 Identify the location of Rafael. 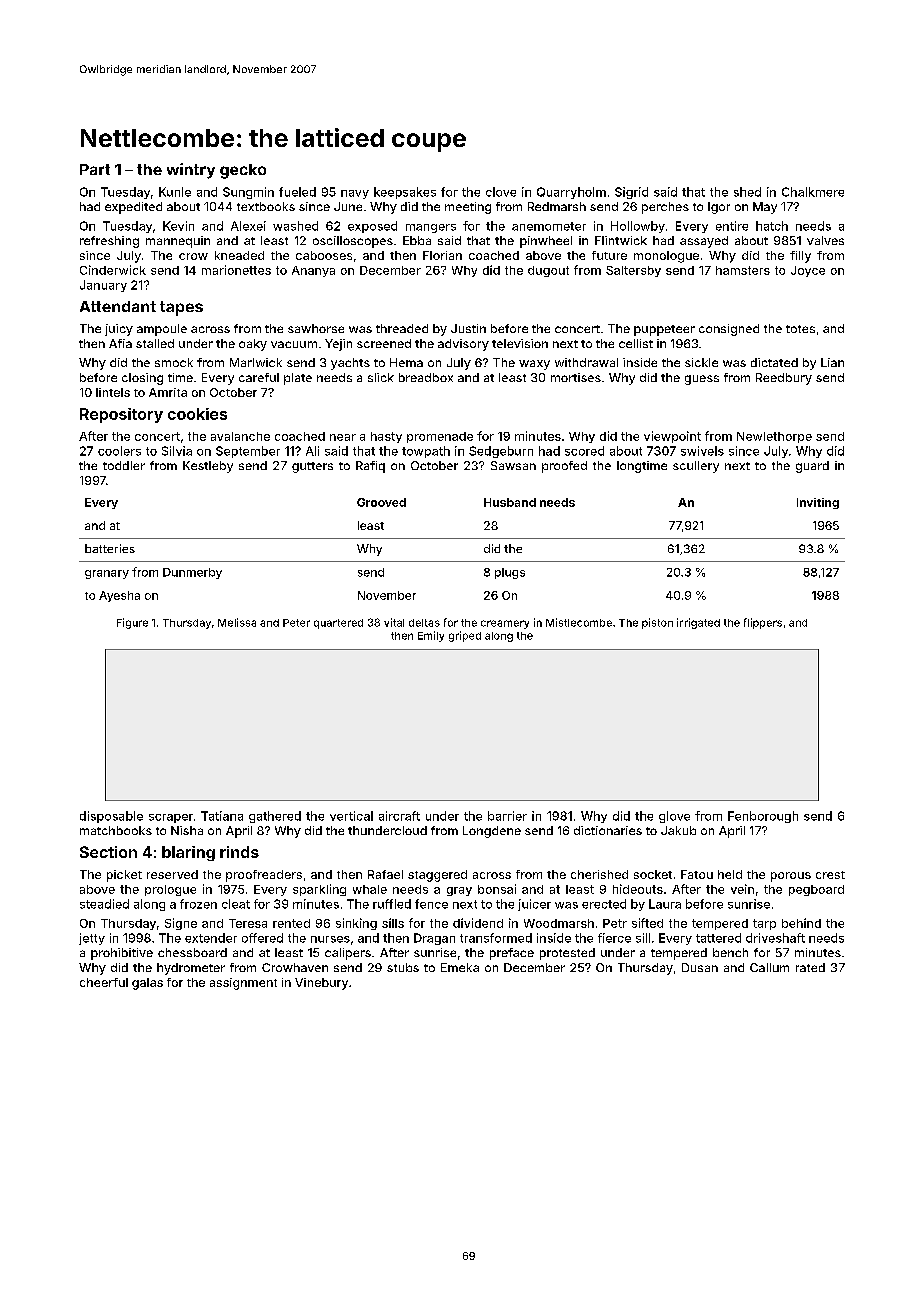
(385, 874).
